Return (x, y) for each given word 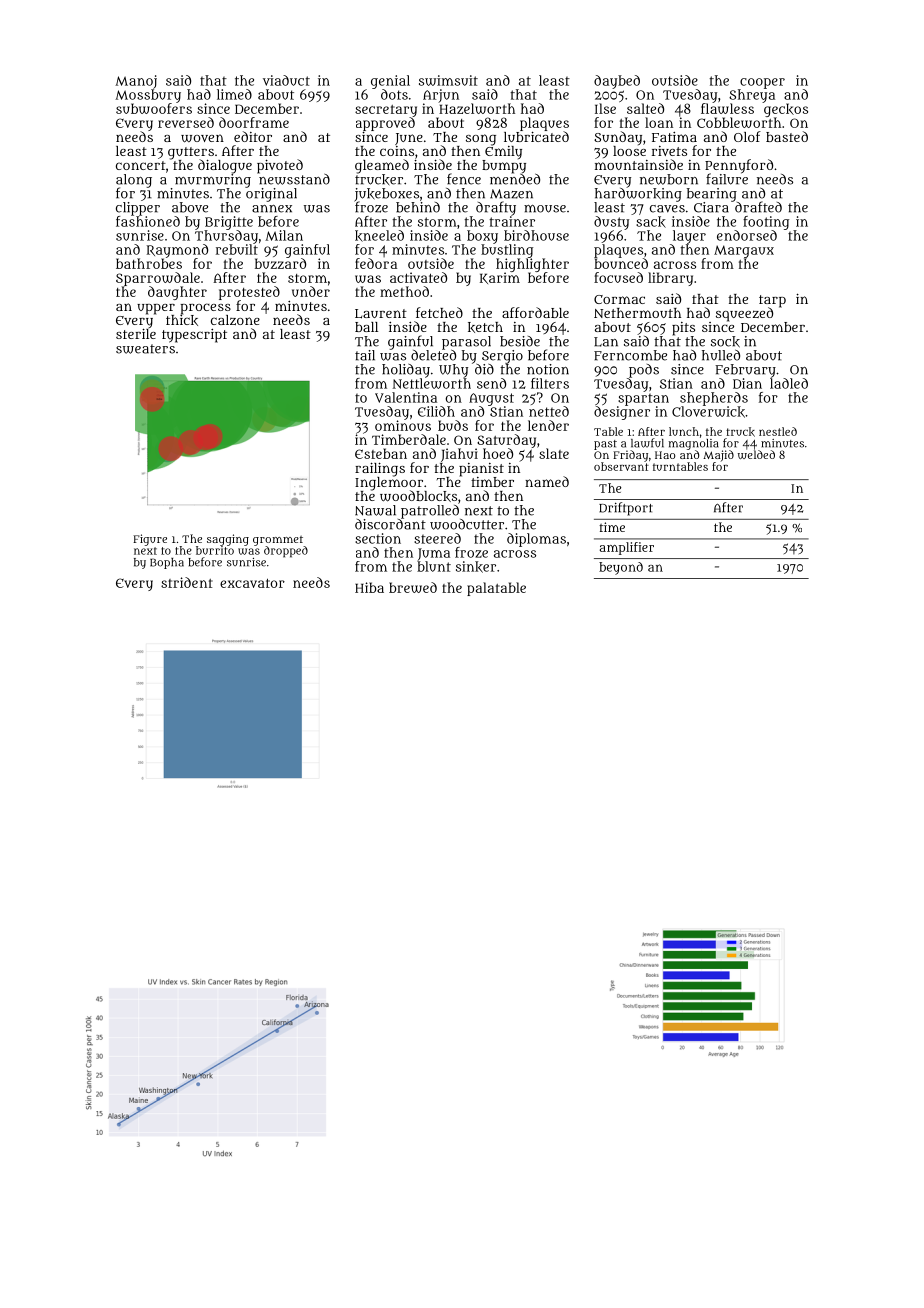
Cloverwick (708, 412)
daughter (177, 293)
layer (689, 237)
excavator (252, 583)
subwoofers (154, 108)
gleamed (382, 166)
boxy (482, 237)
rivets (669, 151)
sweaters (145, 349)
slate (554, 453)
